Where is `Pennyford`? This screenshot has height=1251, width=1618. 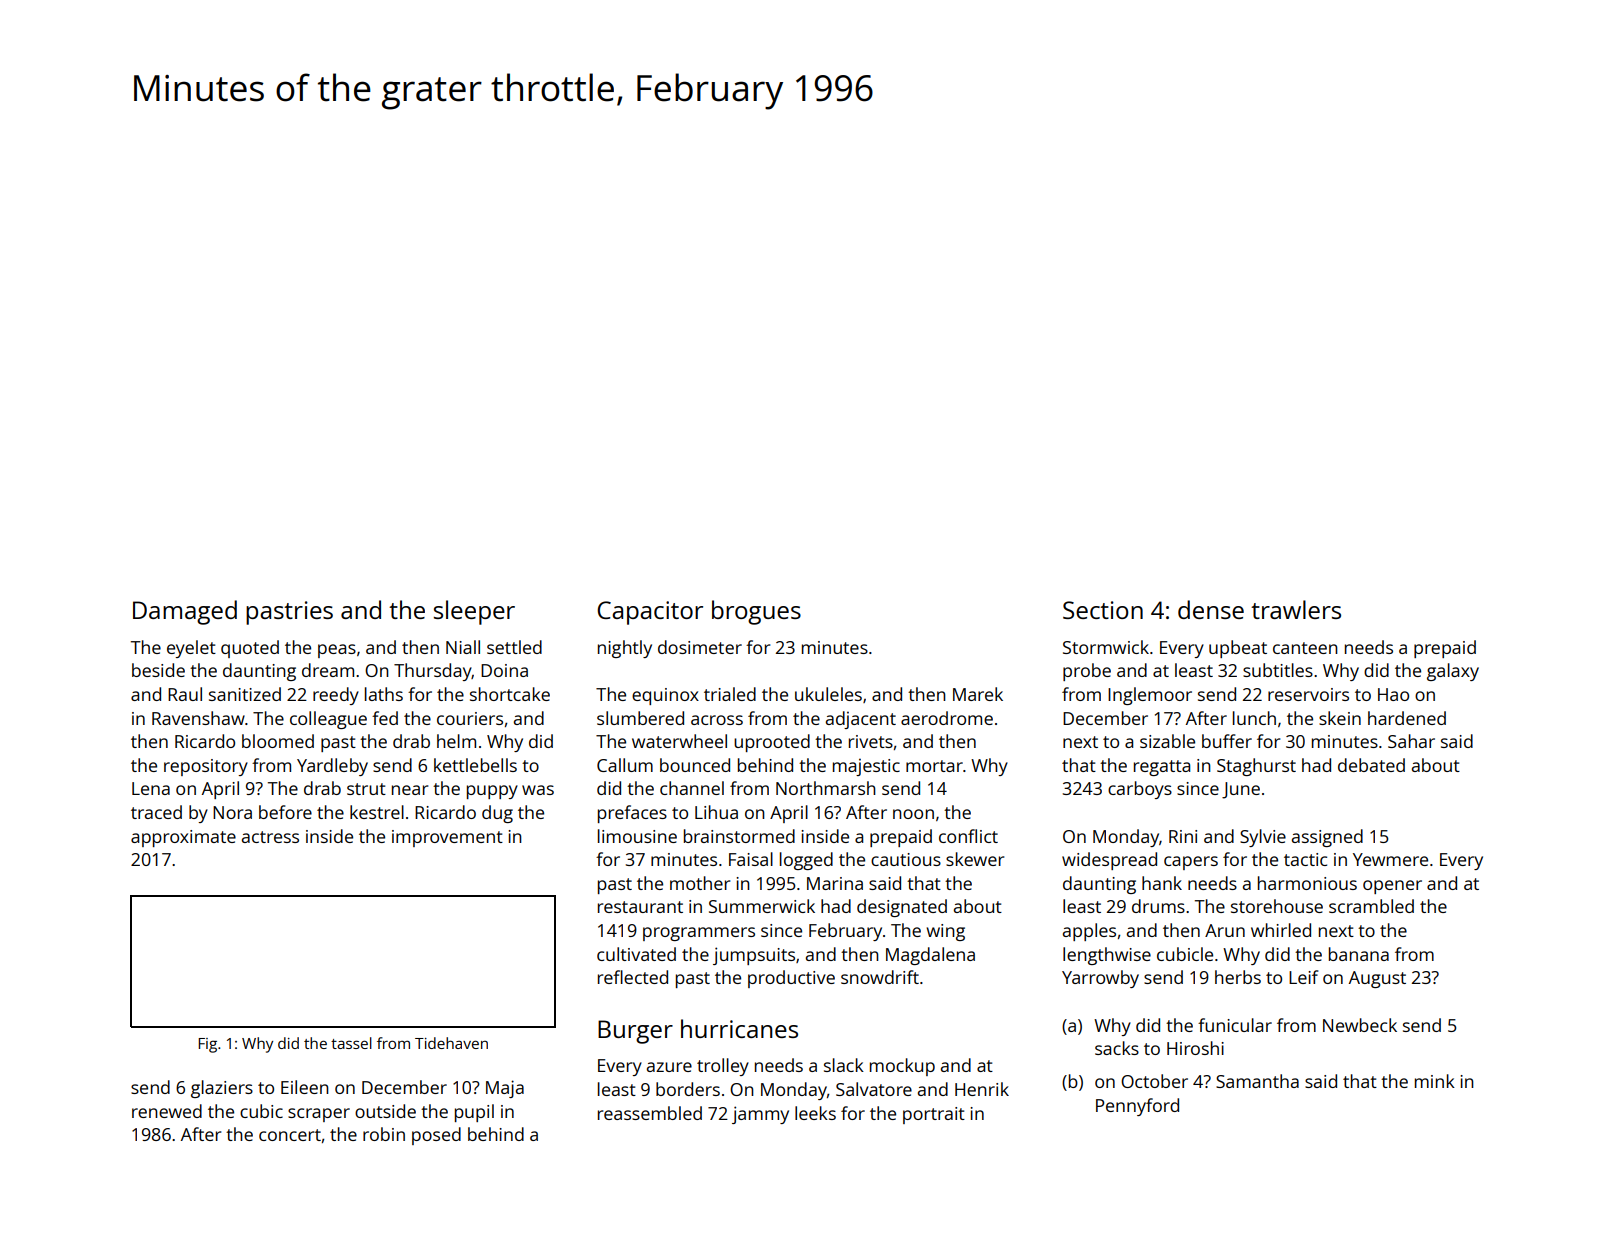 Pennyford is located at coordinates (1137, 1107).
